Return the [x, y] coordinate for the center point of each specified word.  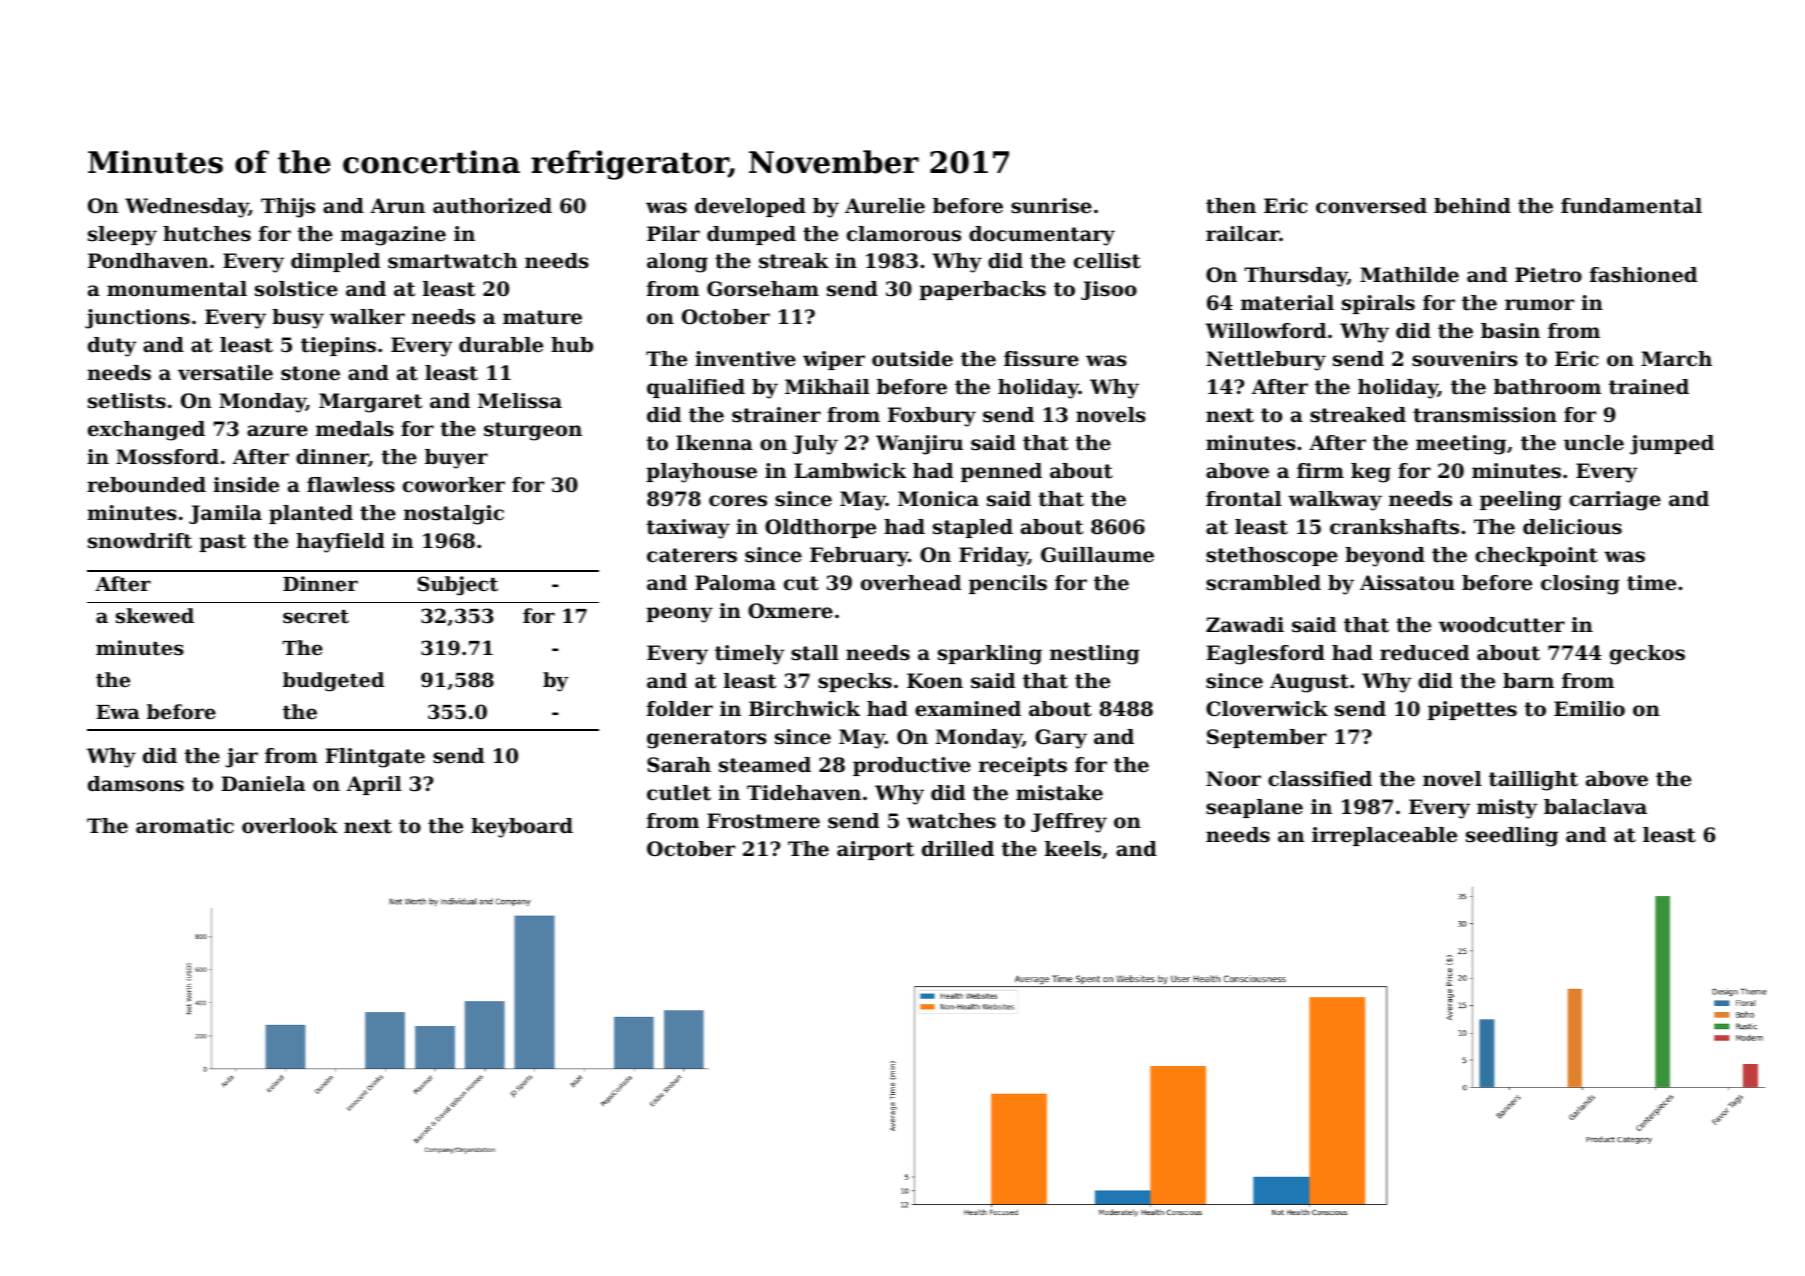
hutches [207, 234]
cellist [1107, 261]
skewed [155, 616]
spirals [1378, 304]
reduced [1424, 653]
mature [542, 317]
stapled [973, 528]
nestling [1095, 655]
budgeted [333, 682]
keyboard [522, 828]
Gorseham [763, 289]
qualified [696, 388]
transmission [1485, 415]
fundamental [1631, 206]
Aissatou [1407, 583]
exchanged [146, 431]
